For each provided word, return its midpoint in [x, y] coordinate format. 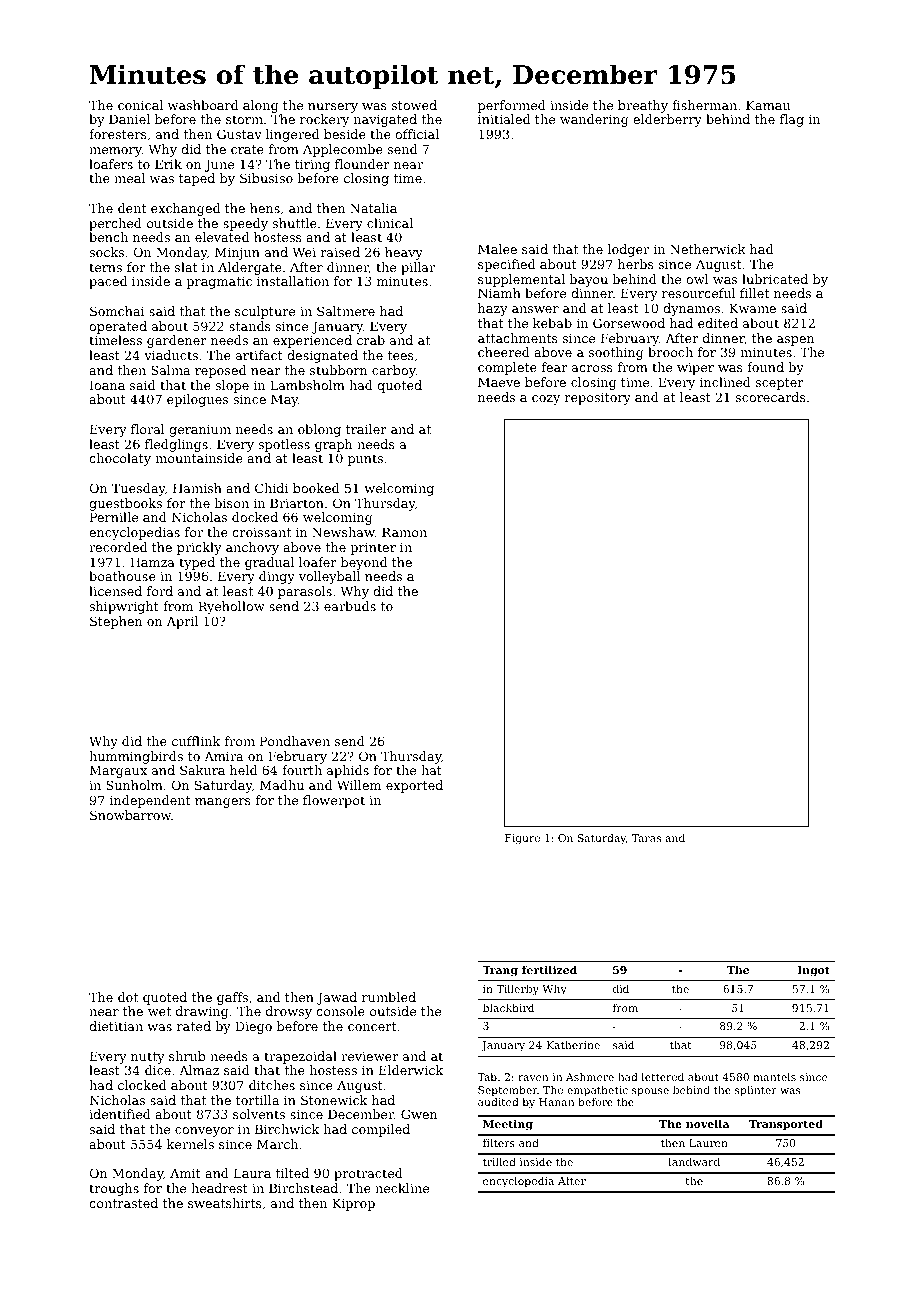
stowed [414, 105]
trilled [499, 1161]
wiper [695, 369]
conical [140, 105]
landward [694, 1161]
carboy [394, 371]
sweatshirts [225, 1203]
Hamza [152, 562]
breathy [643, 106]
